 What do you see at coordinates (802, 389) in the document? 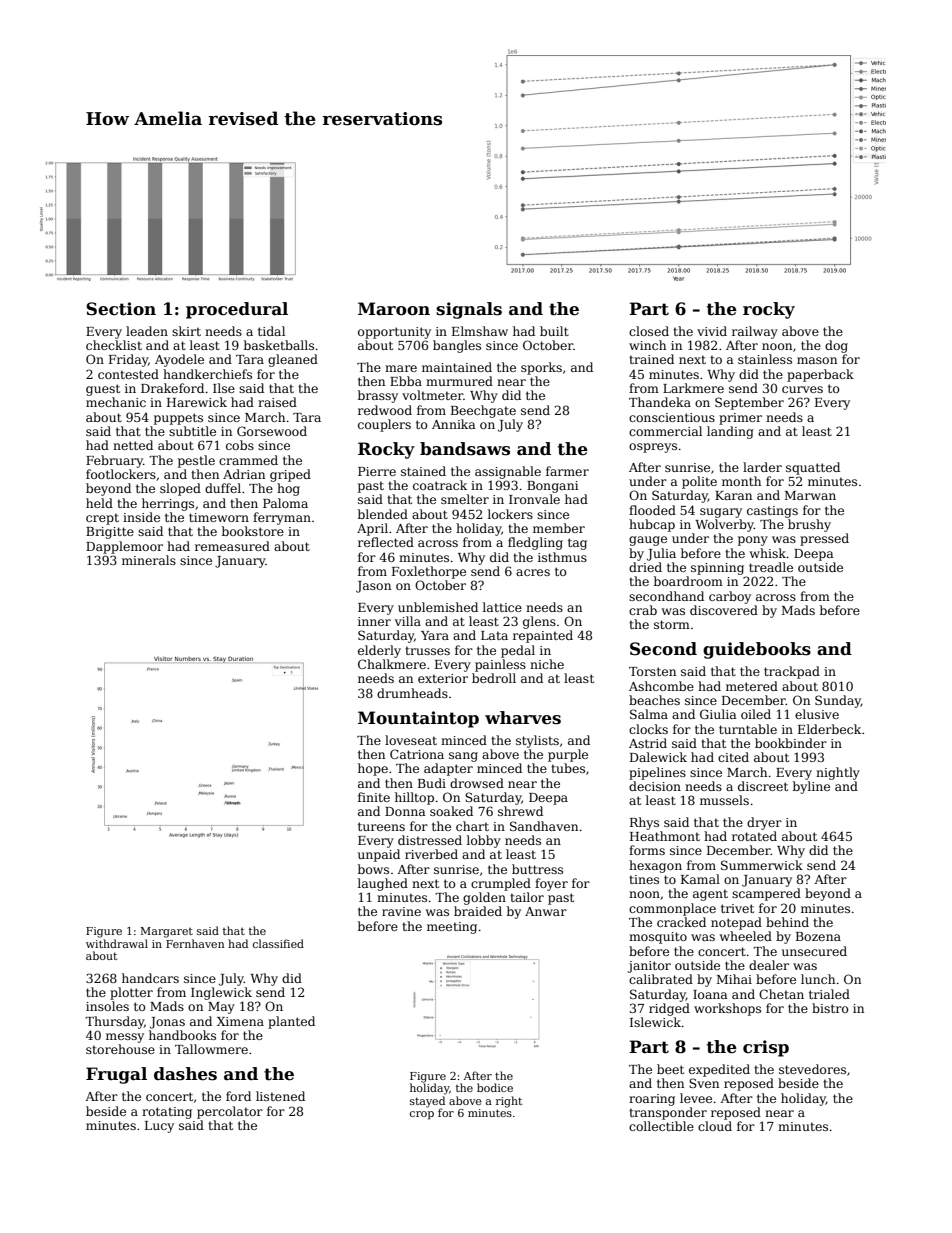
I see `curves` at bounding box center [802, 389].
